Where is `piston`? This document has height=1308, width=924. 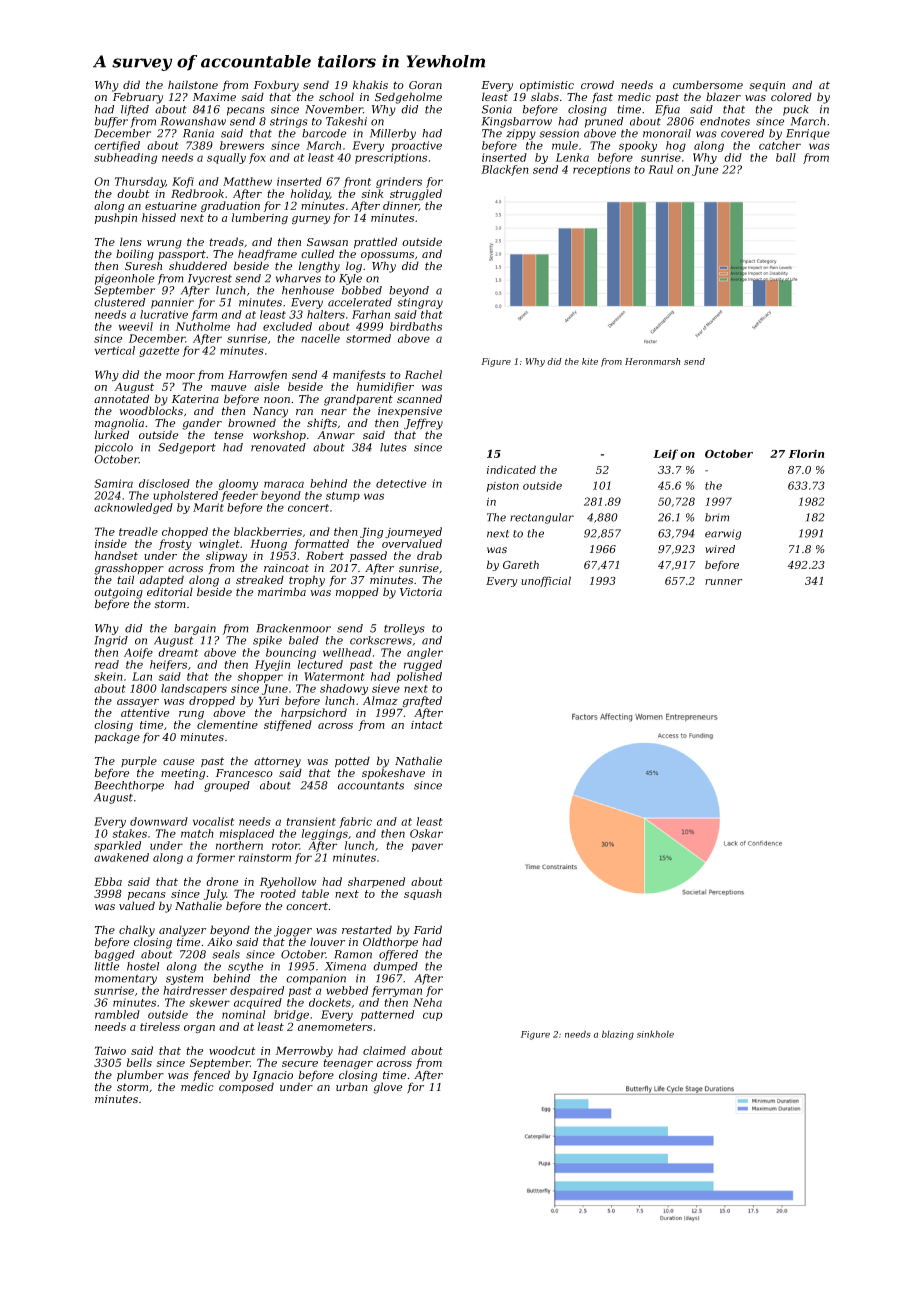
piston is located at coordinates (503, 487).
